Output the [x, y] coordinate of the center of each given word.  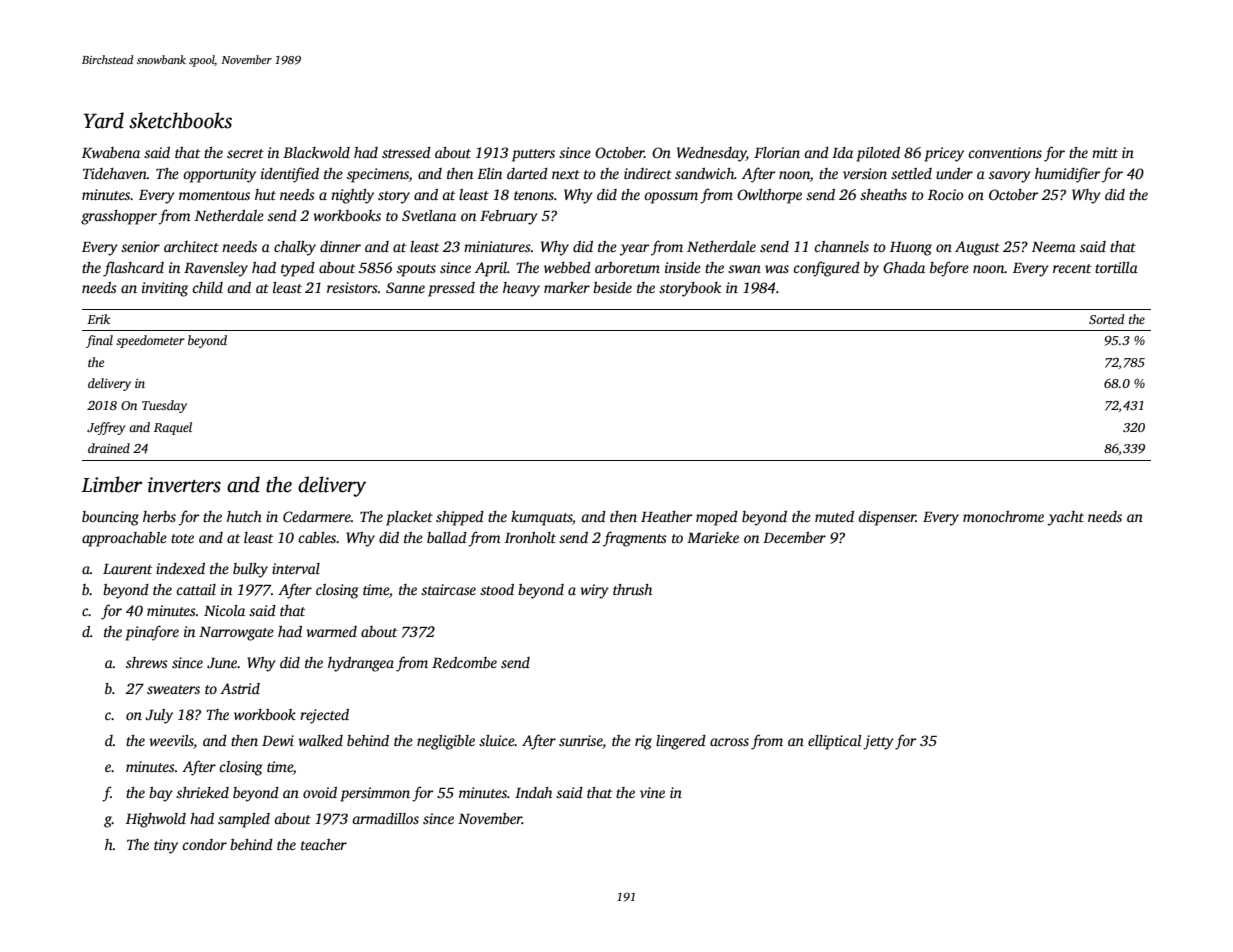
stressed [406, 152]
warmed [331, 631]
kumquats [541, 518]
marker [567, 287]
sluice [497, 740]
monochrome [1003, 516]
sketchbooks [180, 120]
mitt [1105, 152]
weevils [171, 740]
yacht [1066, 518]
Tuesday [164, 406]
